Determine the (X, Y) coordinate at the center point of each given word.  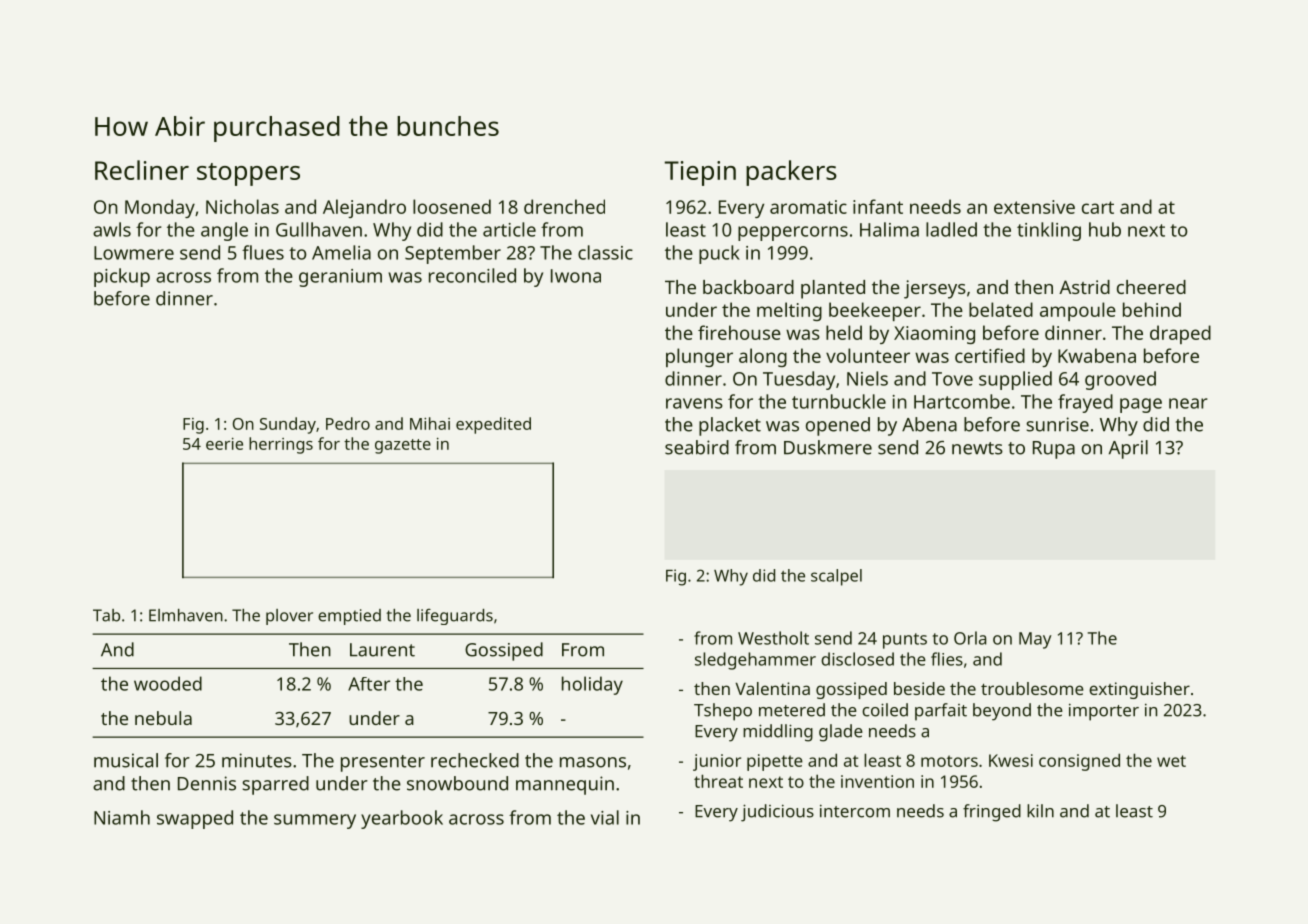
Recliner (142, 170)
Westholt (773, 638)
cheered (1151, 287)
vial (605, 817)
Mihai (430, 423)
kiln (1040, 810)
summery (315, 821)
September (453, 254)
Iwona (576, 276)
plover (289, 617)
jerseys (935, 289)
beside (919, 688)
